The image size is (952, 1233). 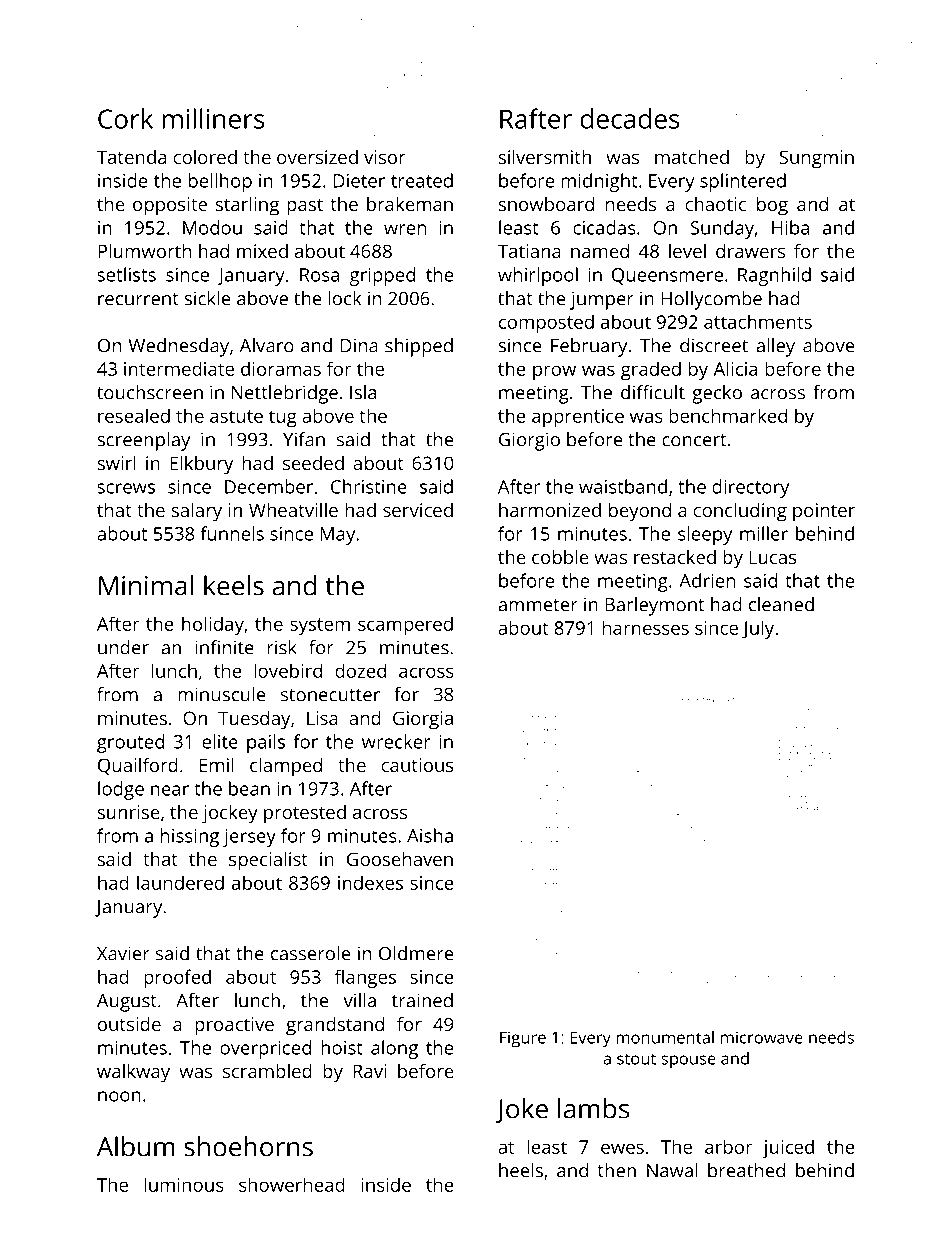 I want to click on Isla, so click(x=363, y=392).
